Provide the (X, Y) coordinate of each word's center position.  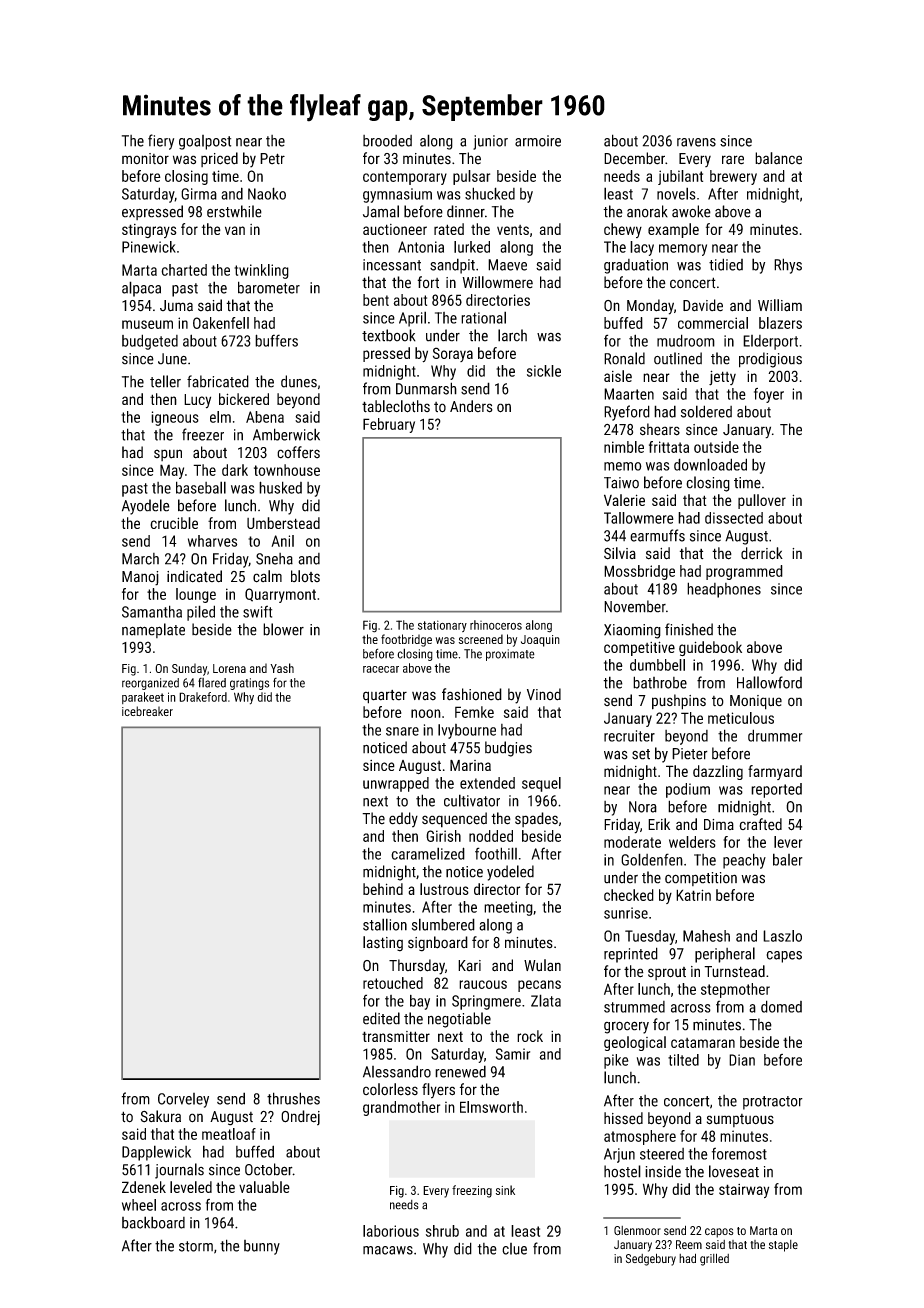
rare (733, 160)
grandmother (401, 1108)
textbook (389, 335)
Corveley (183, 1100)
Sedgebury (651, 1259)
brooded (387, 141)
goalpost (205, 142)
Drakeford (203, 697)
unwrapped (396, 784)
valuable (264, 1187)
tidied (726, 264)
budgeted (150, 342)
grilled (714, 1259)
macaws (388, 1250)
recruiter (629, 736)
